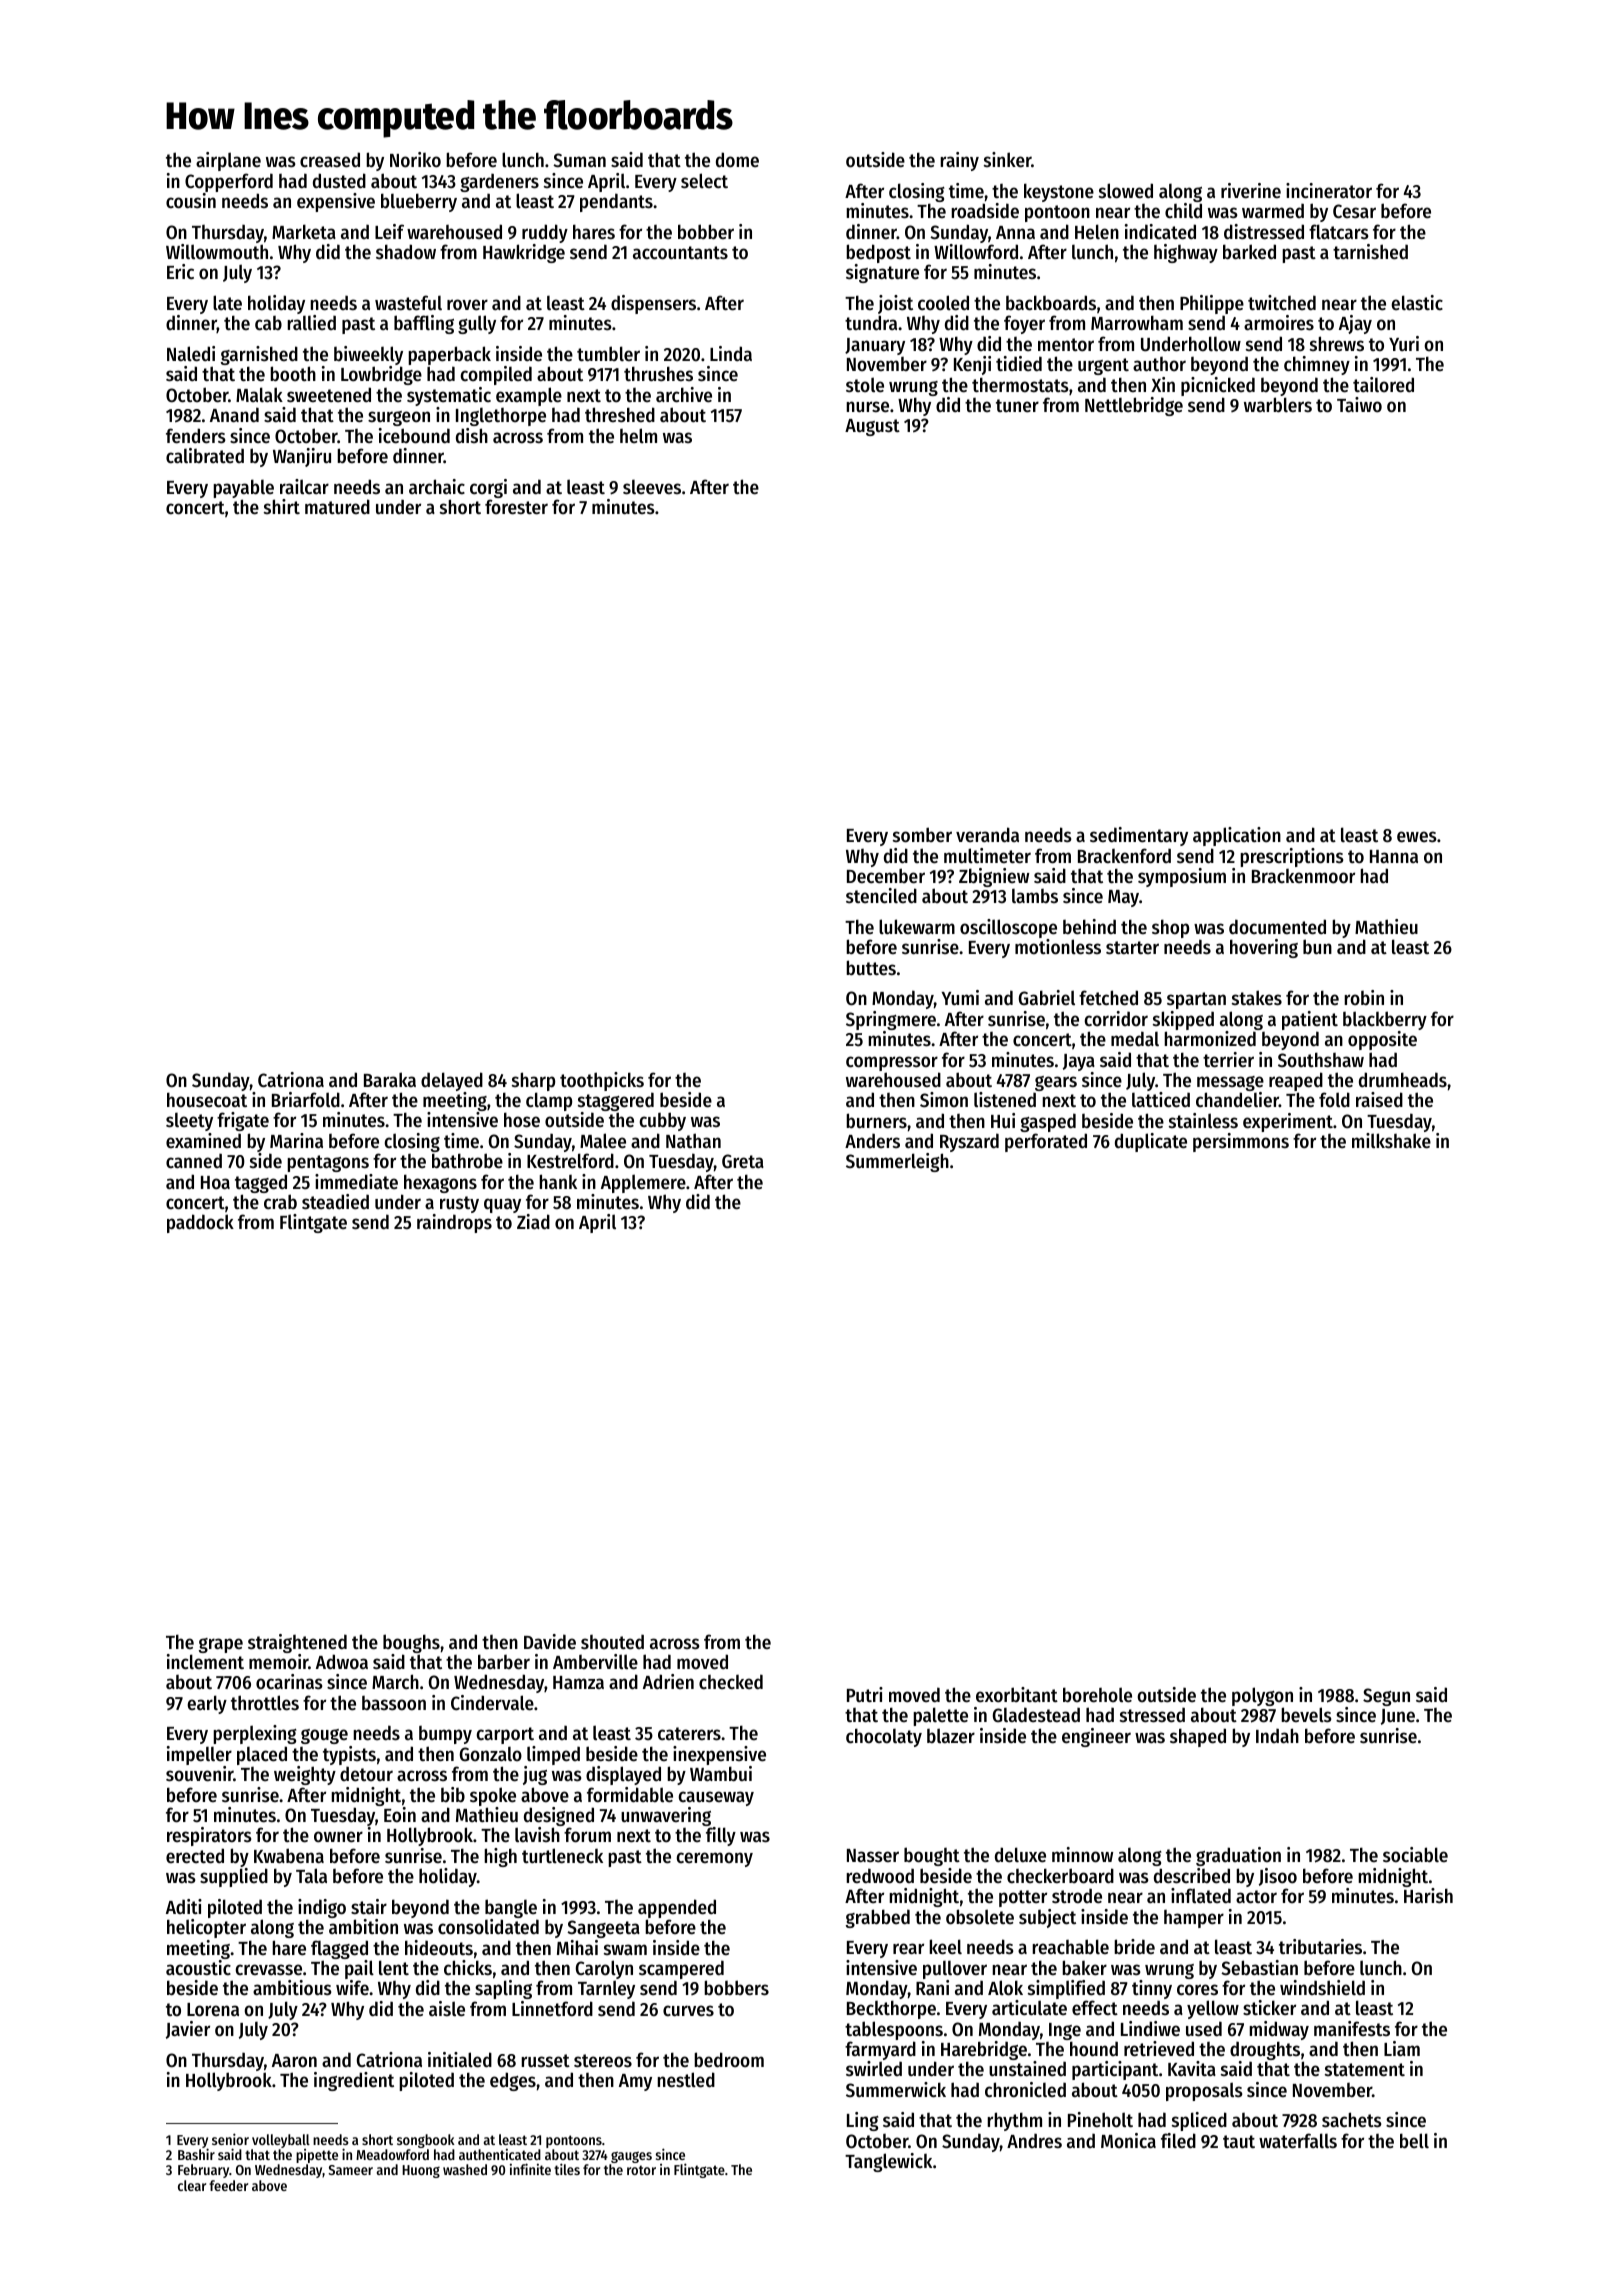 The image size is (1620, 2292). Describe the element at coordinates (195, 1856) in the screenshot. I see `erected` at that location.
